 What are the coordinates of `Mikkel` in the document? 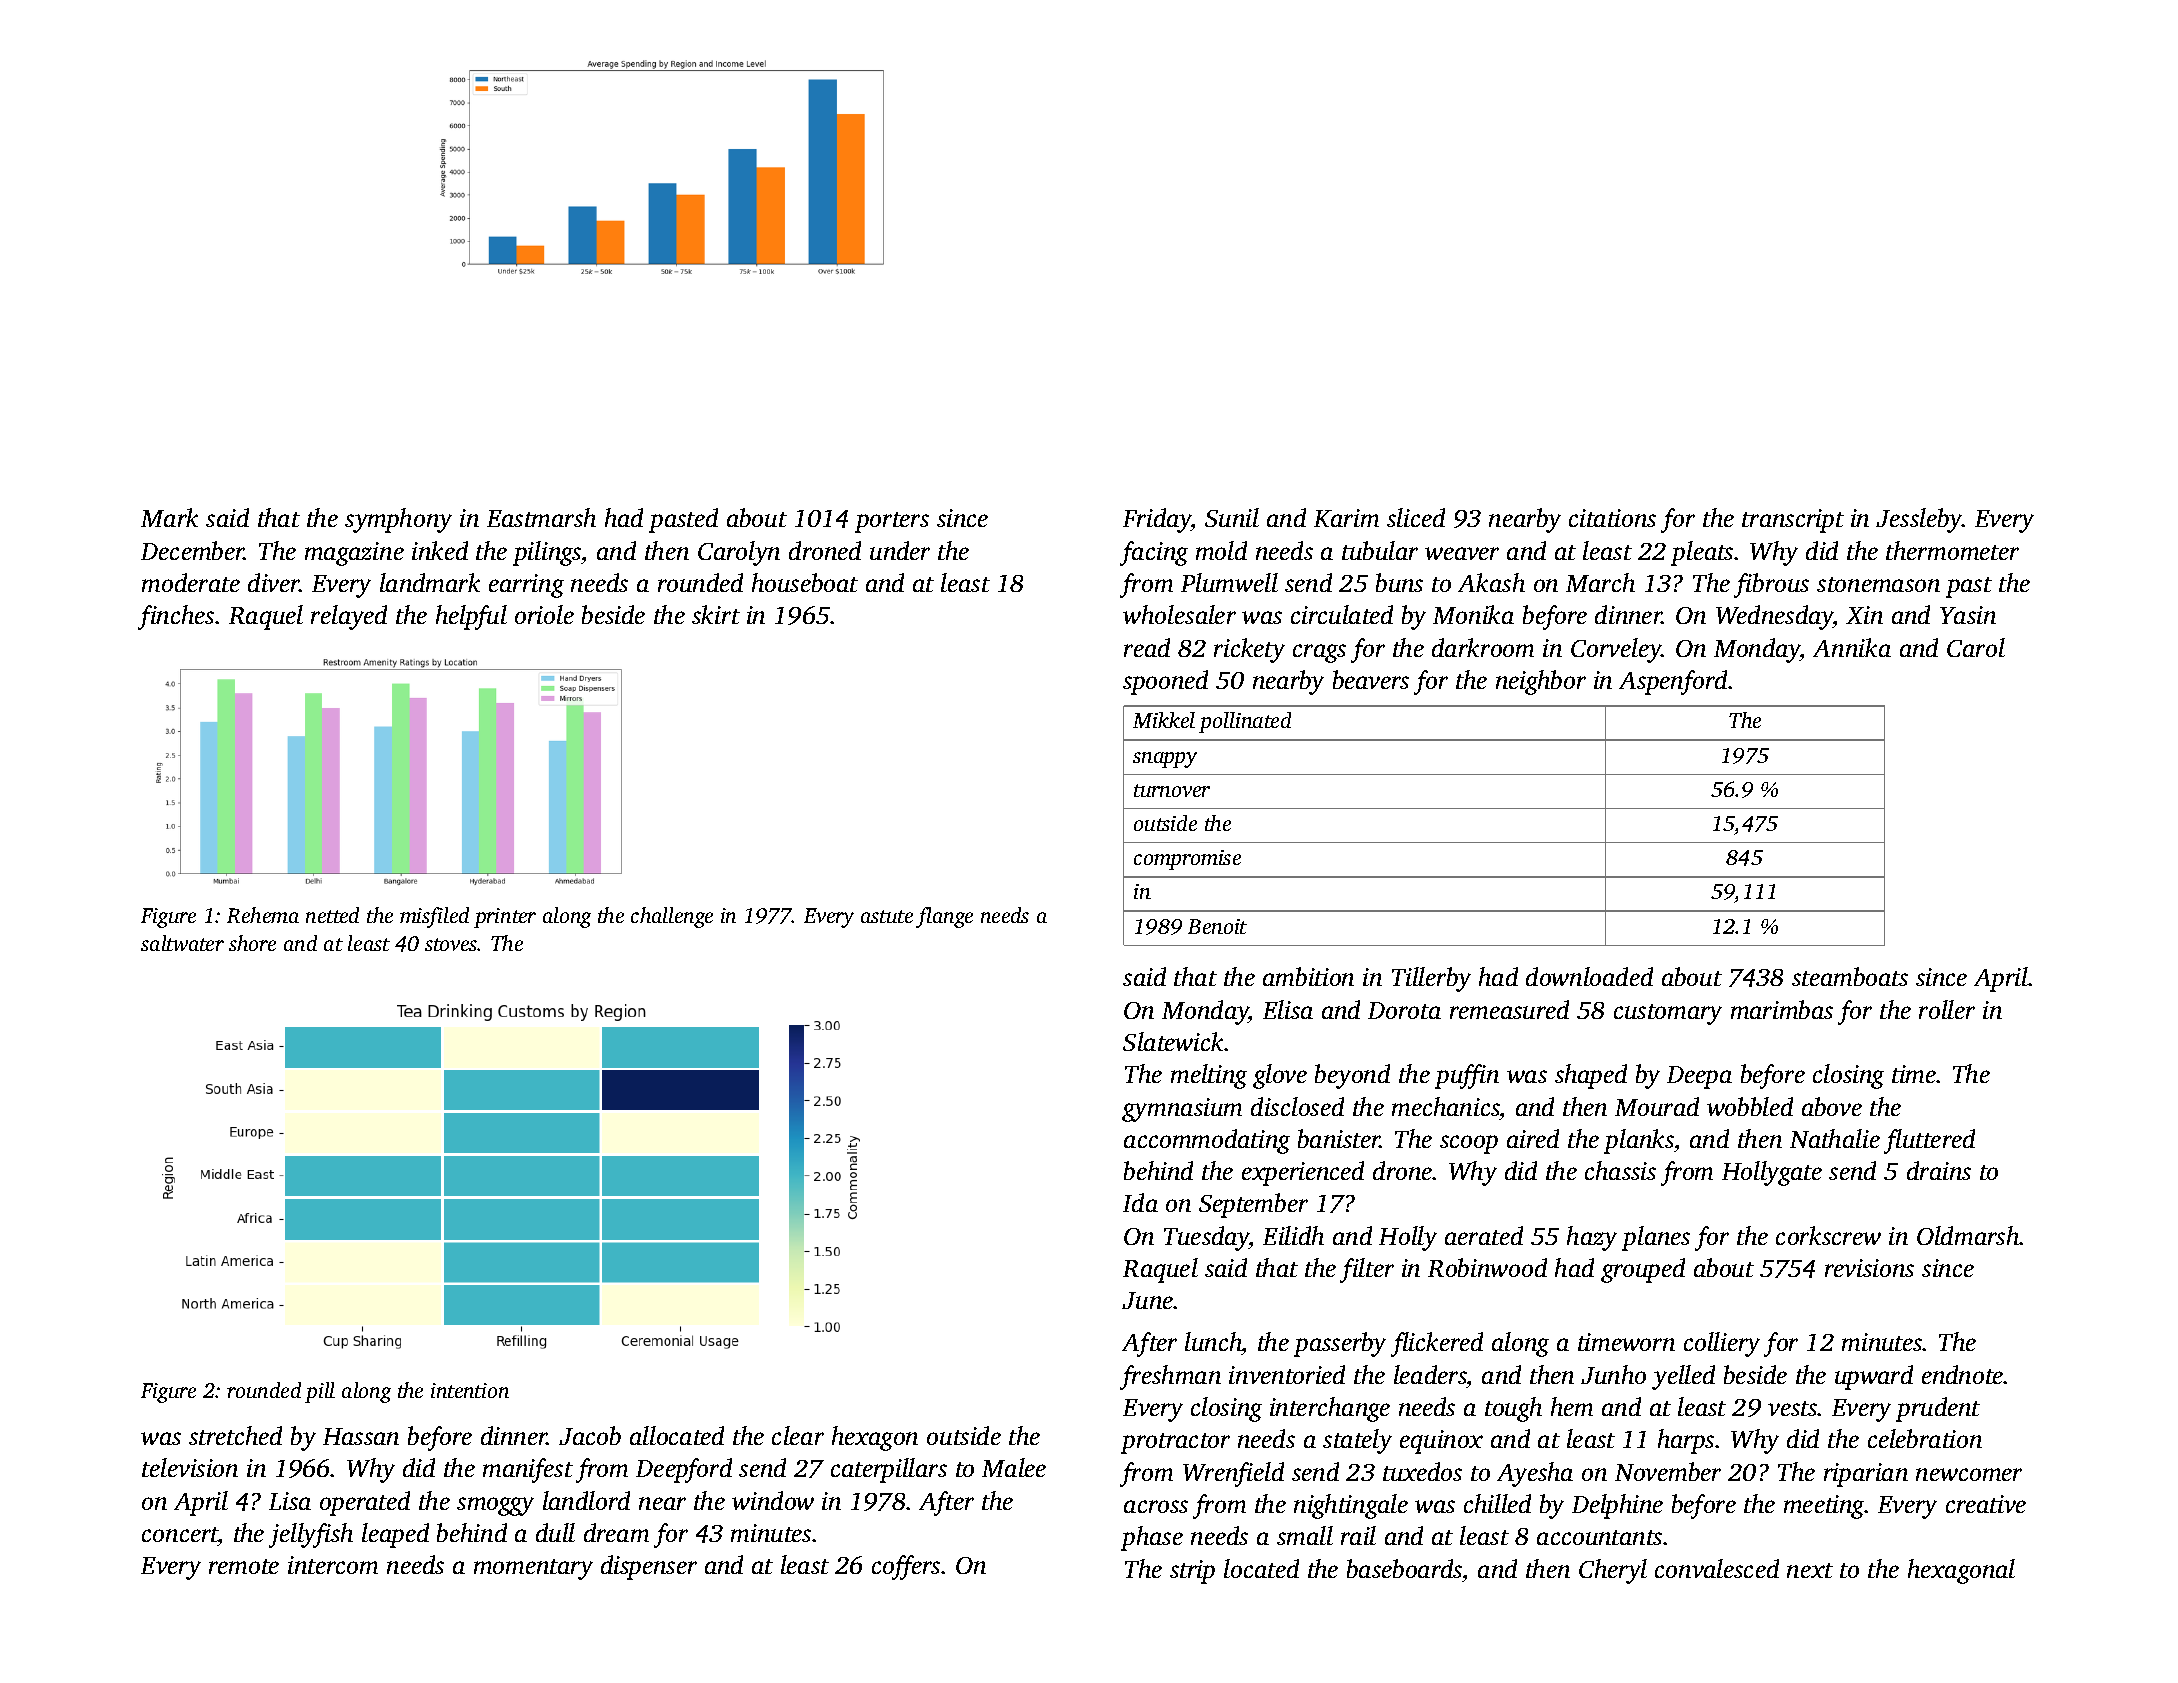 It's located at (1164, 720).
